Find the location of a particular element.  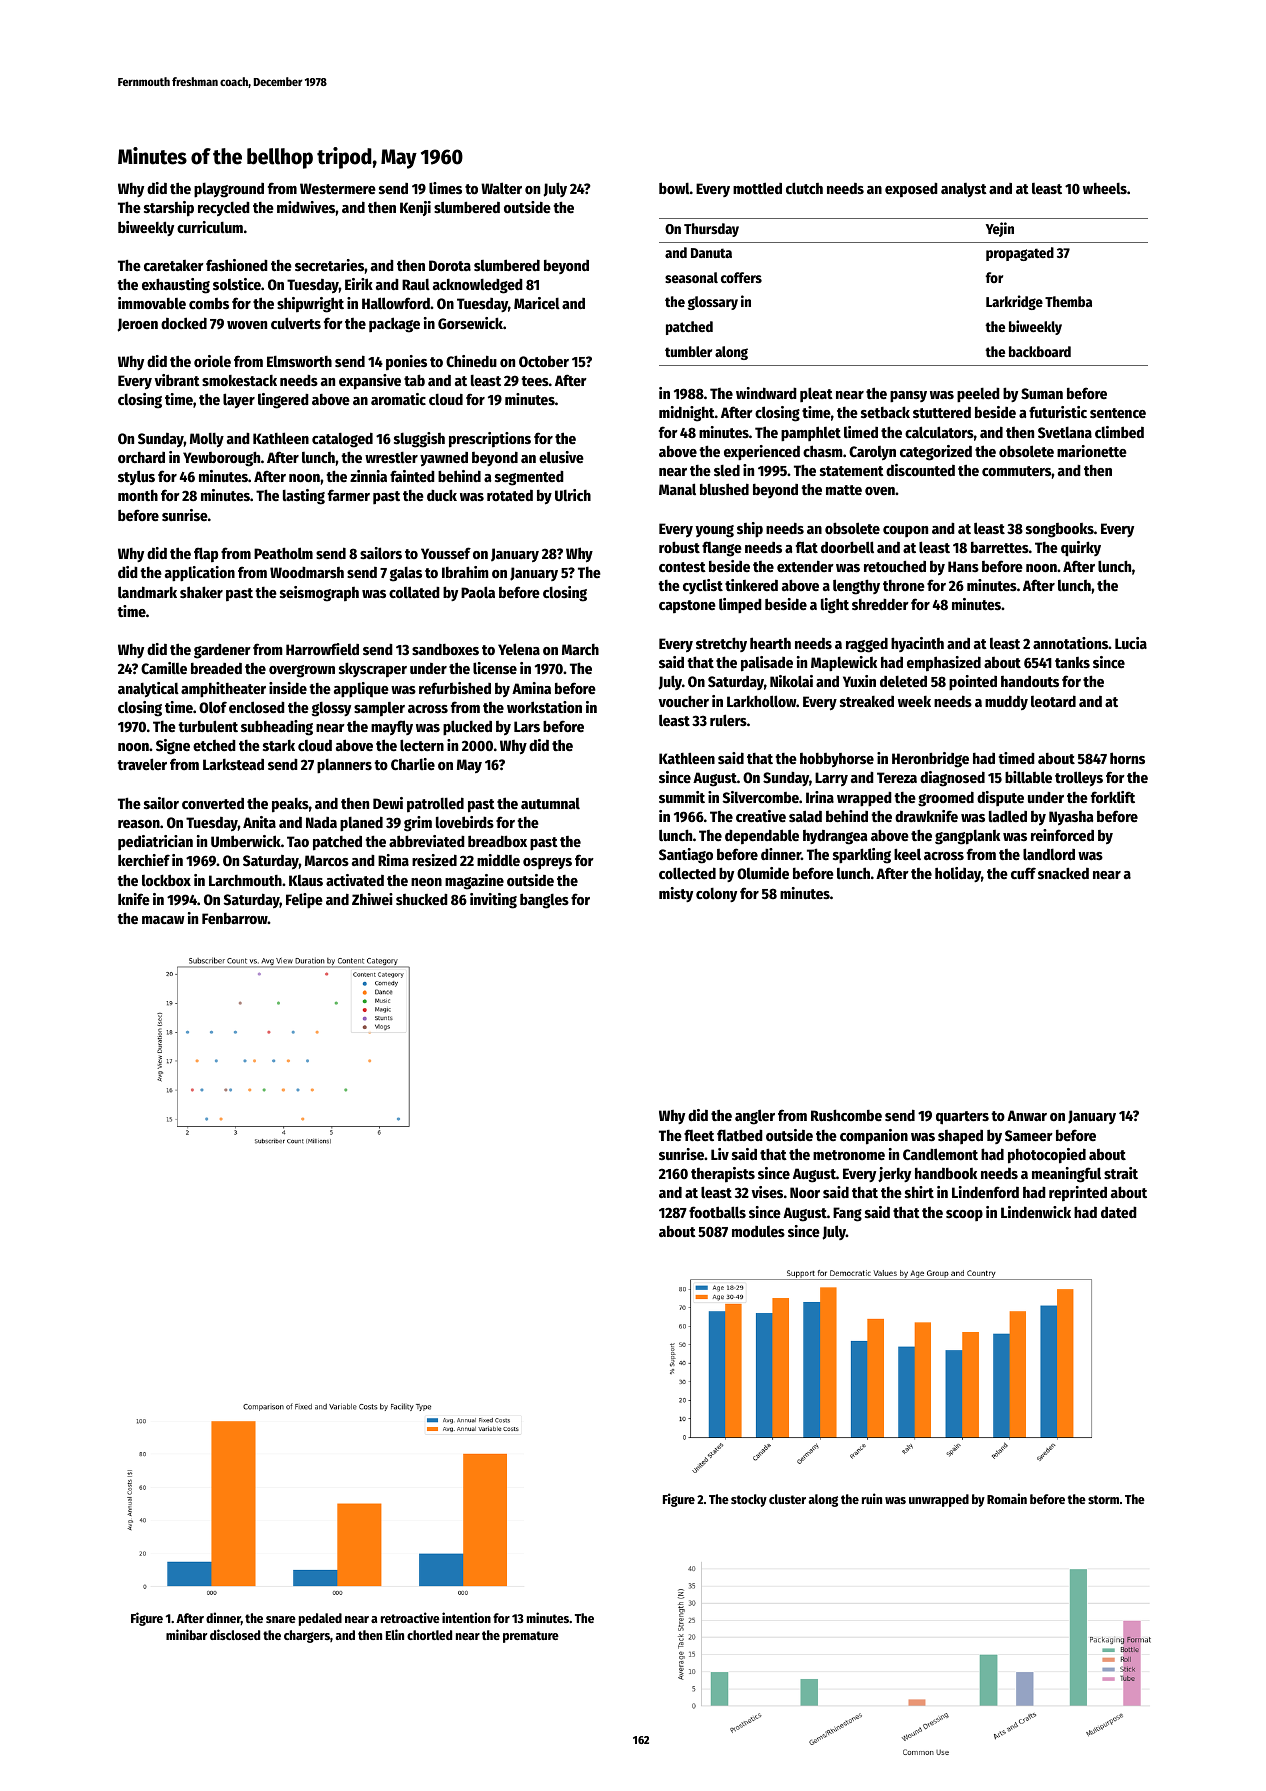

premature is located at coordinates (531, 1637).
